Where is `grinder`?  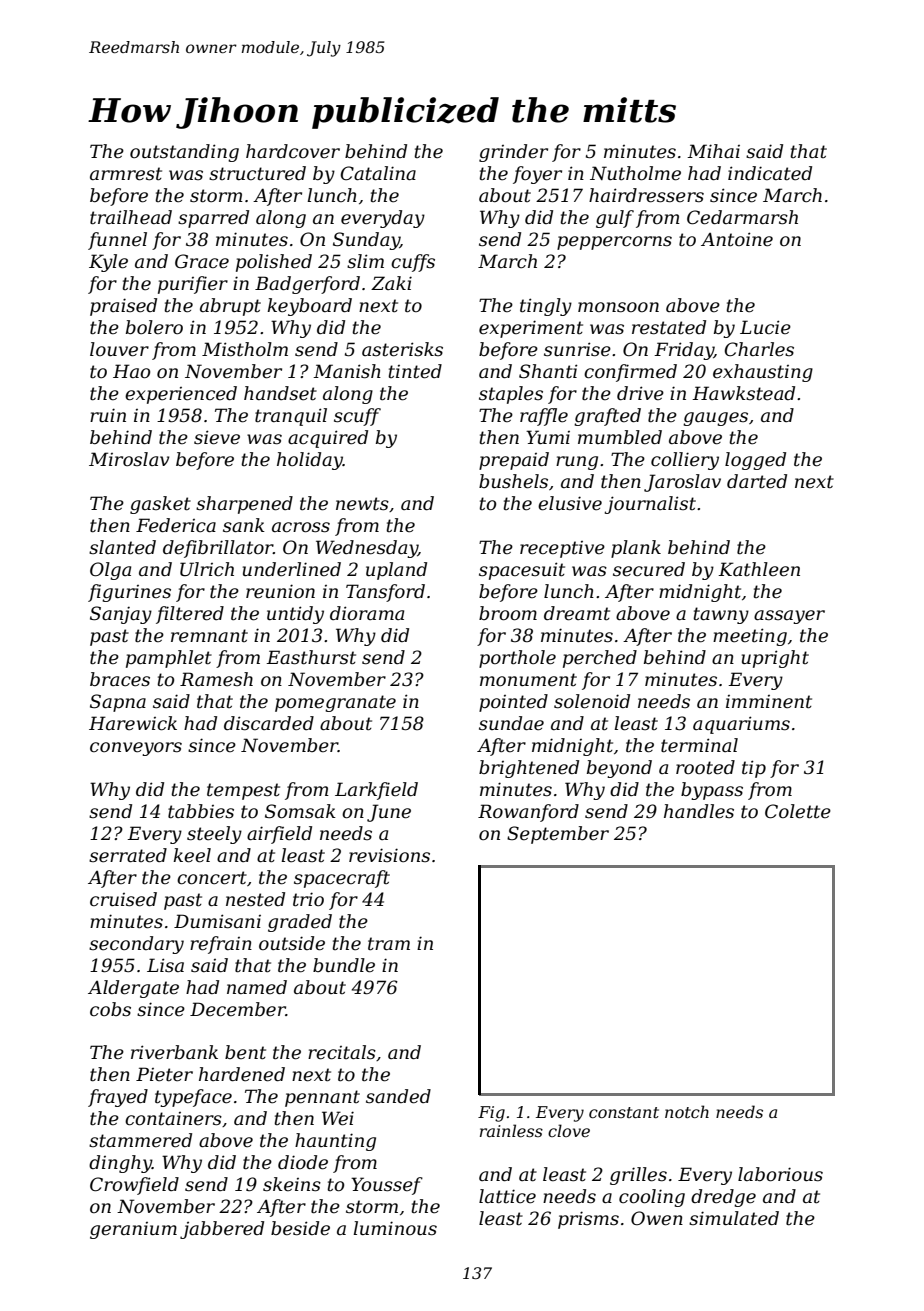
grinder is located at coordinates (513, 153).
